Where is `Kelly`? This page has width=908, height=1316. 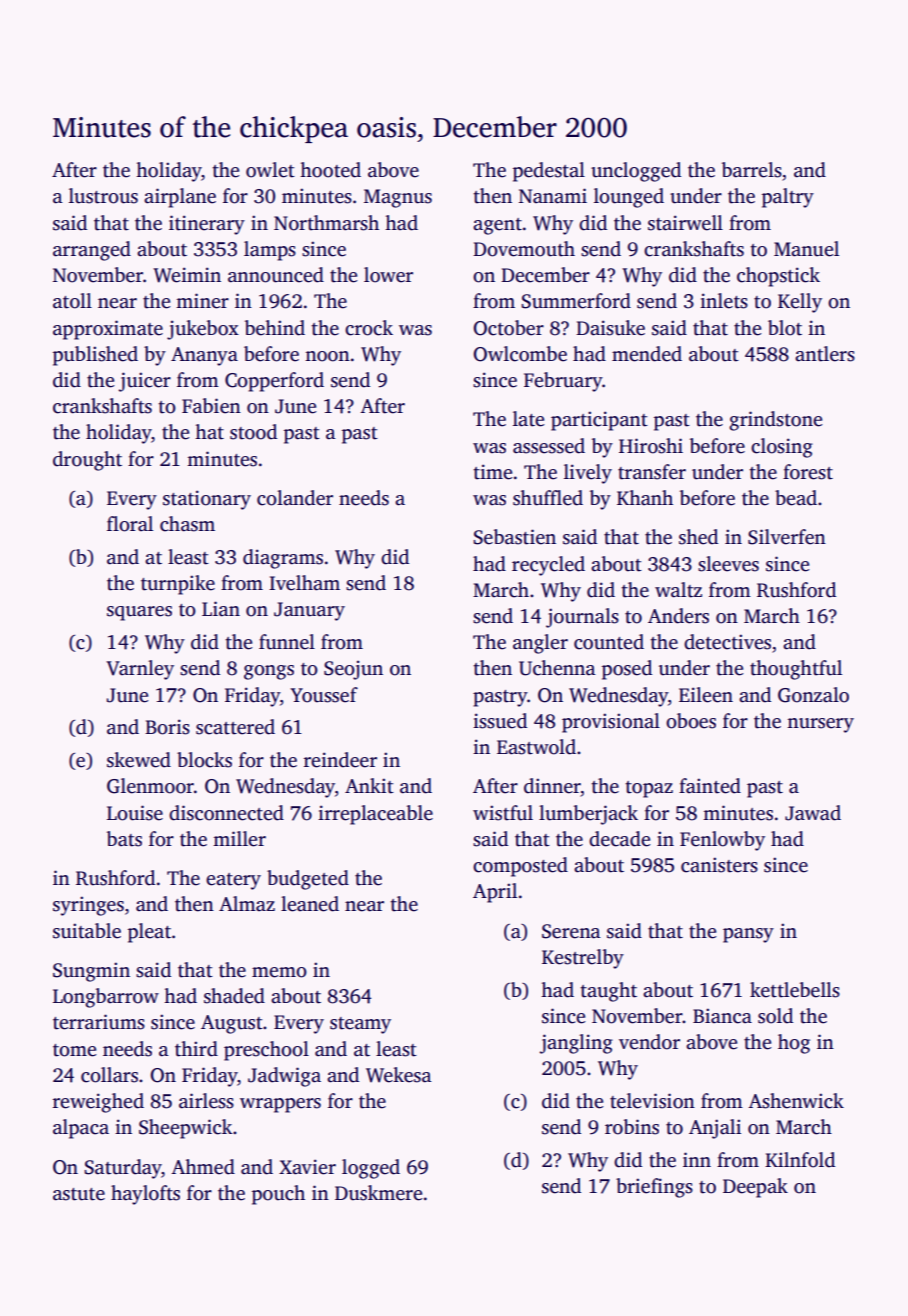 Kelly is located at coordinates (800, 303).
